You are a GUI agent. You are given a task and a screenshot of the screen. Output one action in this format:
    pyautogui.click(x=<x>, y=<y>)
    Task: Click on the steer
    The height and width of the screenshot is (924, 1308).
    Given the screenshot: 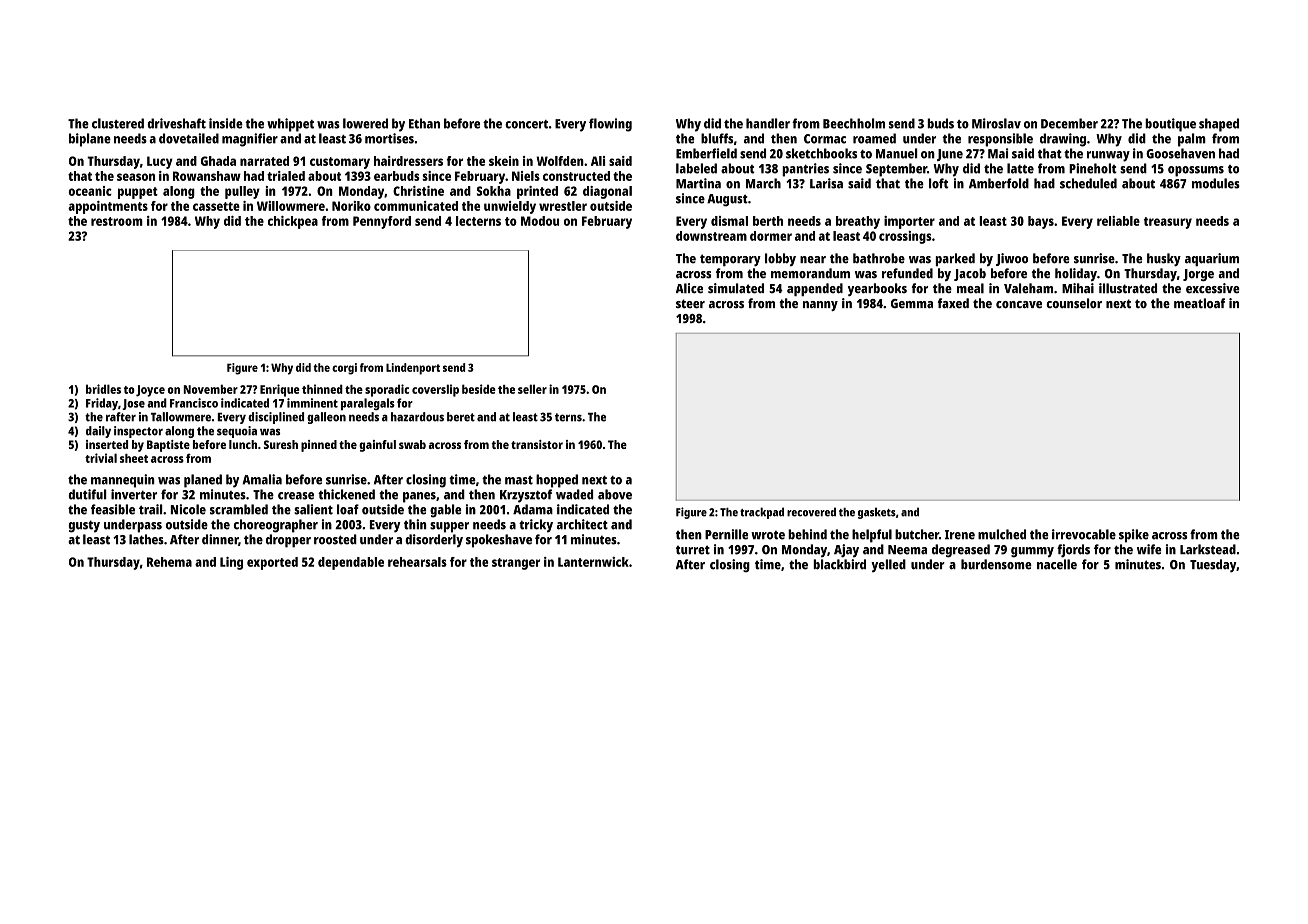 What is the action you would take?
    pyautogui.click(x=690, y=303)
